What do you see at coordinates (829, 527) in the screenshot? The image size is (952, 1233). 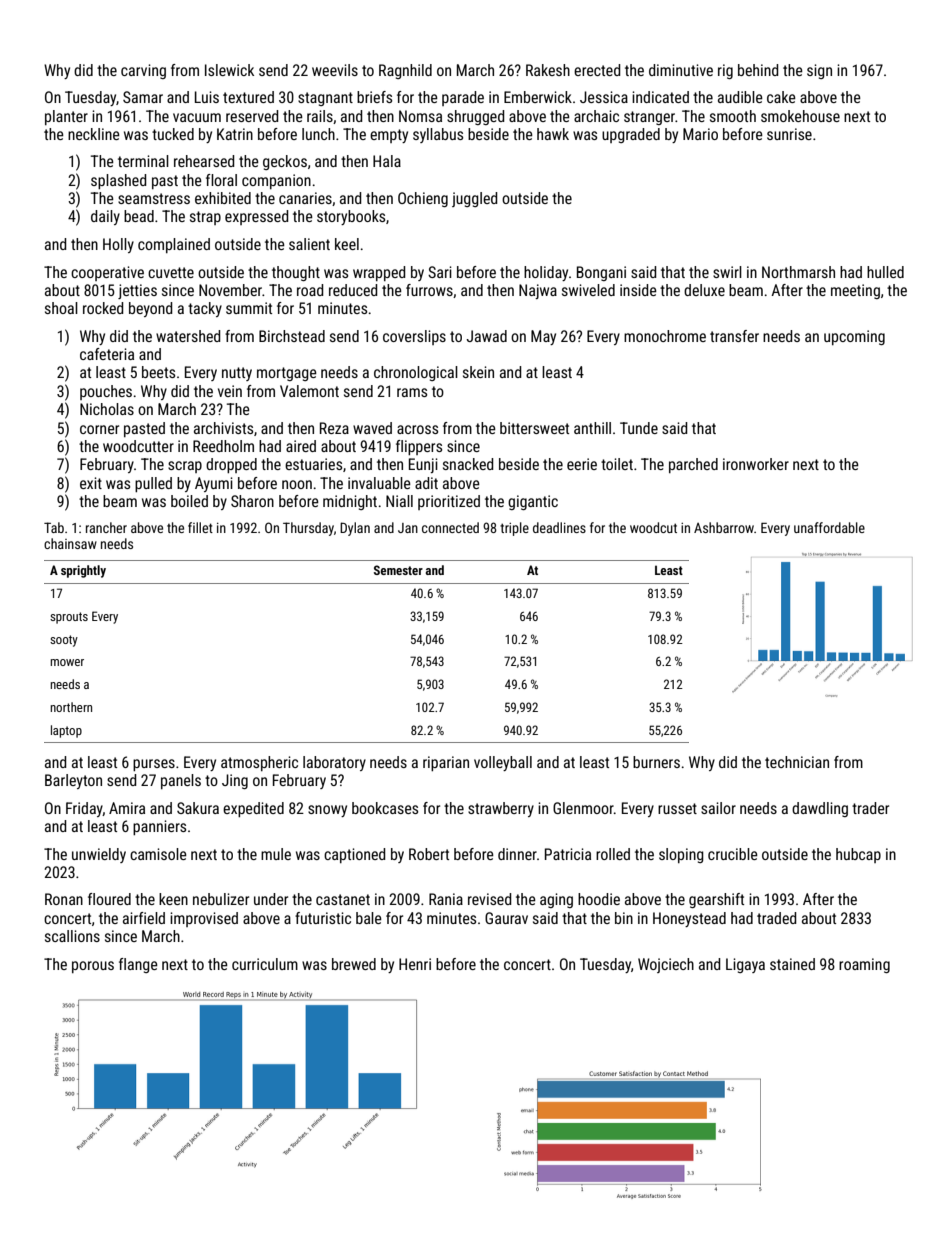 I see `unaffordable` at bounding box center [829, 527].
